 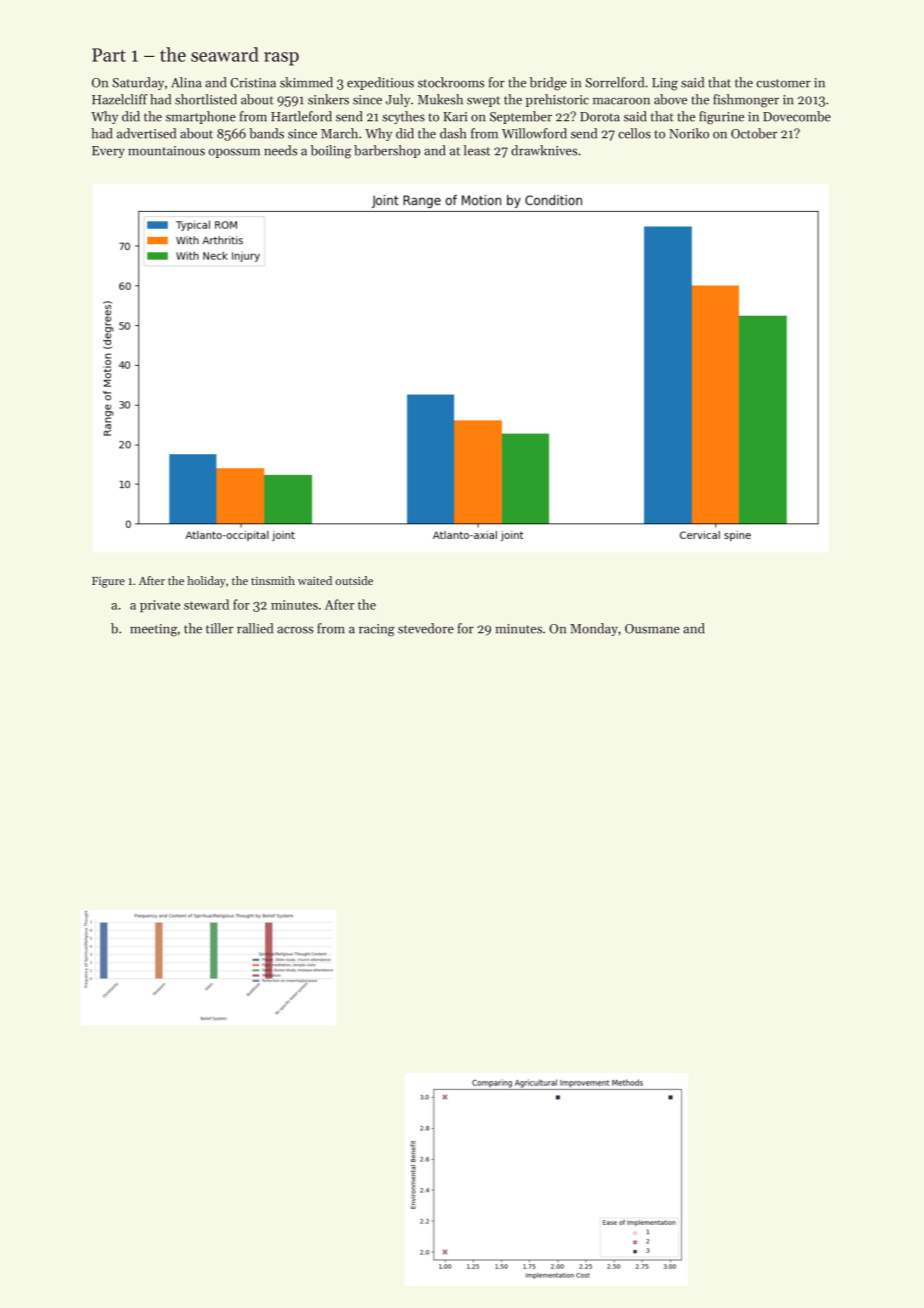 I want to click on customer, so click(x=783, y=83).
